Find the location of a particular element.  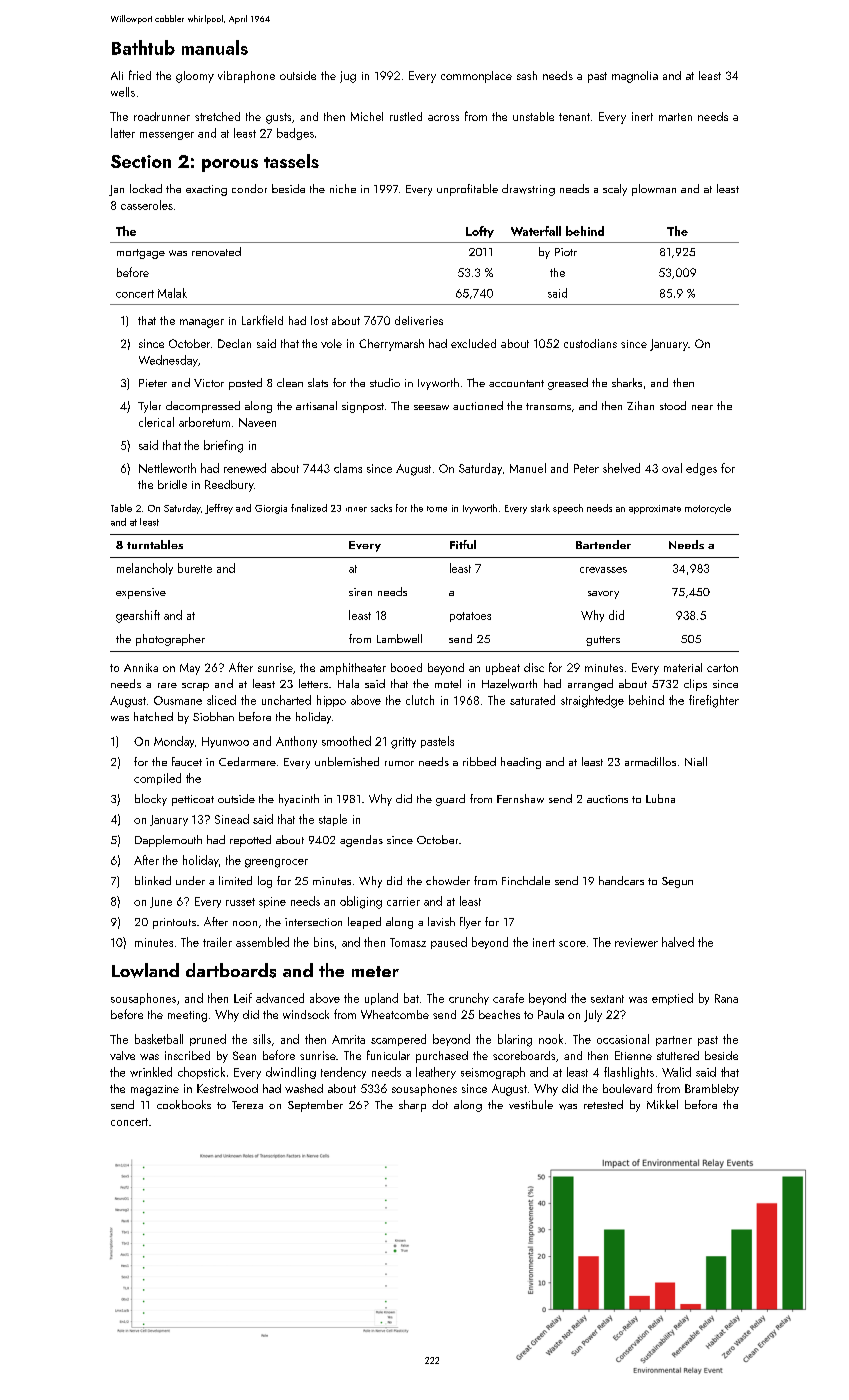

Brambleby is located at coordinates (712, 1090).
